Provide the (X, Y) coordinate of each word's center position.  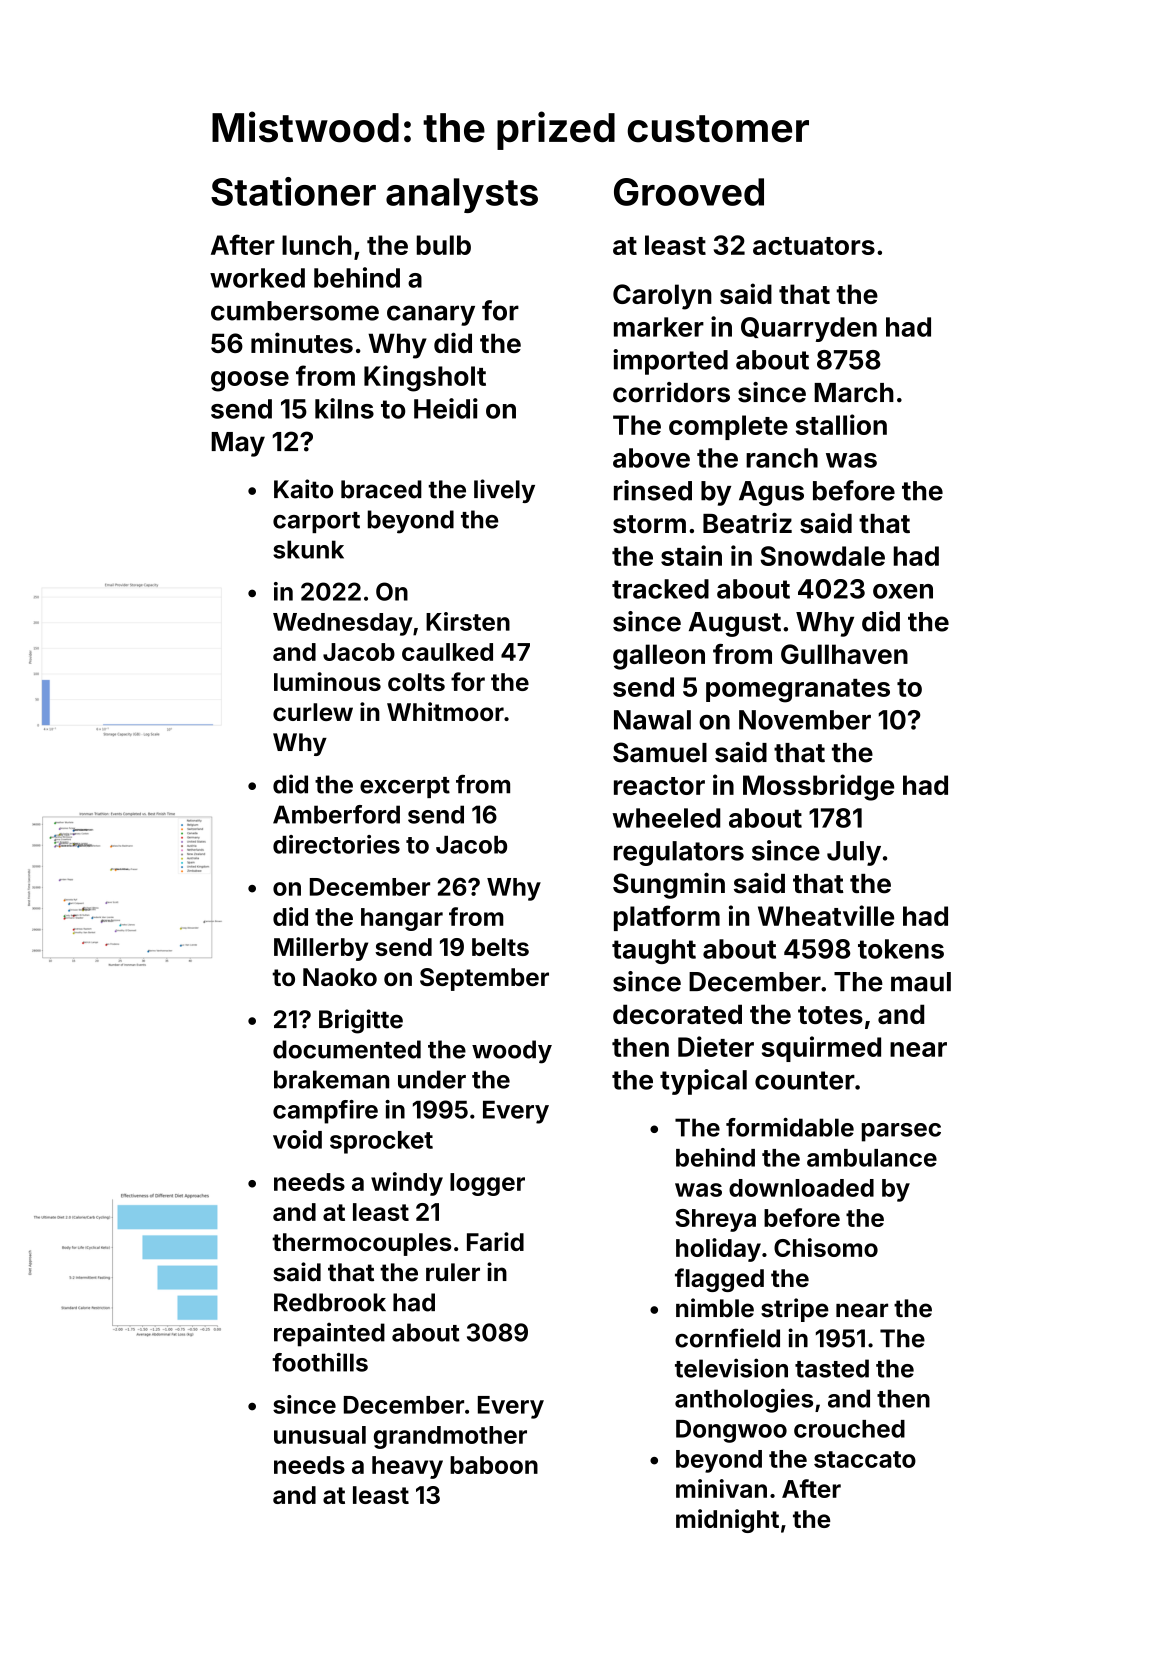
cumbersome (295, 311)
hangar (402, 919)
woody (512, 1052)
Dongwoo (731, 1431)
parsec (901, 1132)
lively (504, 491)
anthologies (744, 1401)
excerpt (405, 787)
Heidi (446, 408)
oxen (903, 591)
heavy (407, 1467)
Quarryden (809, 329)
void (297, 1139)
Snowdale (822, 556)
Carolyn (662, 297)
